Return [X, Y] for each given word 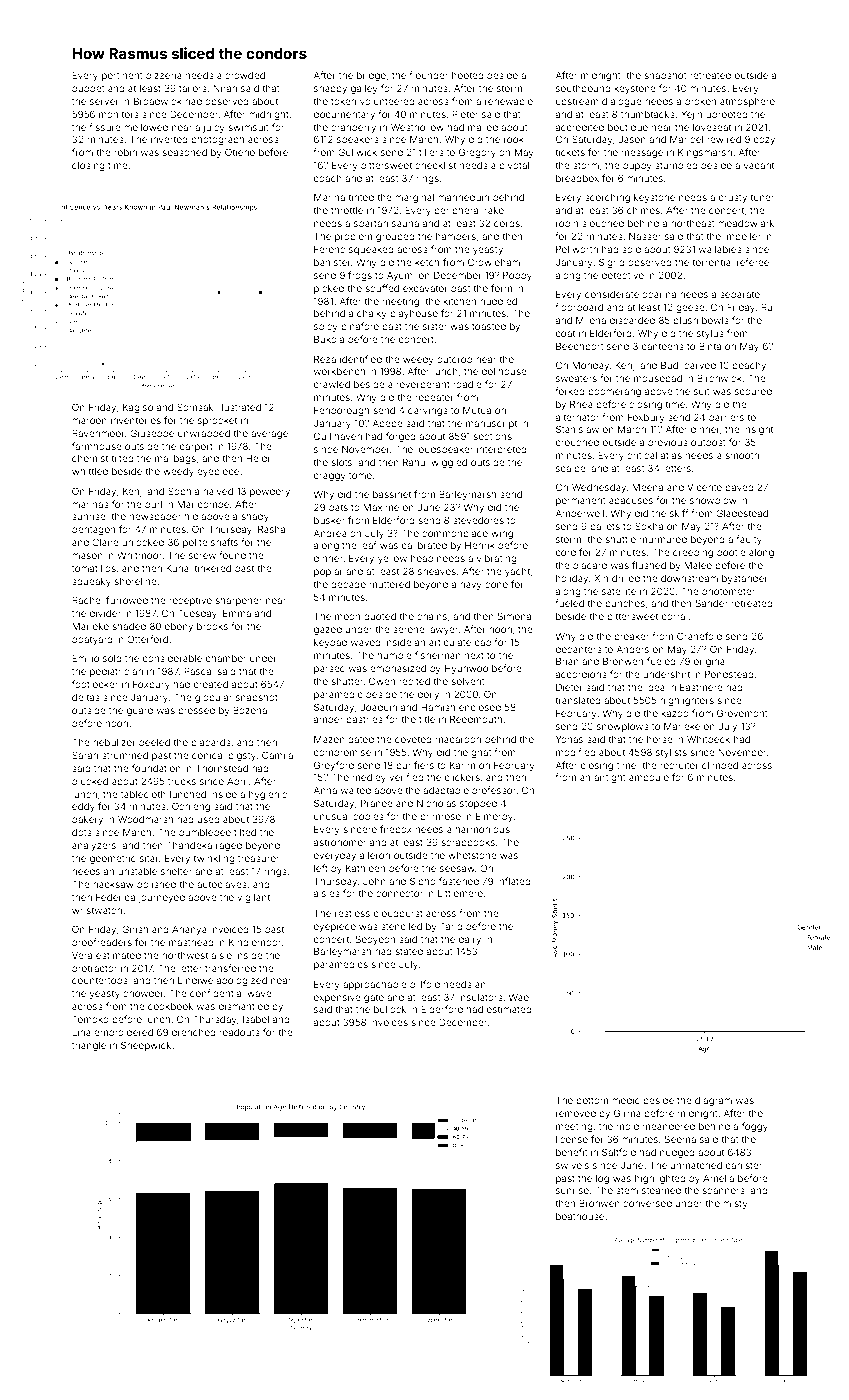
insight [758, 430]
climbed [720, 765]
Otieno [240, 152]
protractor [94, 969]
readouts [240, 1032]
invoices [389, 1022]
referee [753, 262]
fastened [459, 881]
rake [494, 210]
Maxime [381, 507]
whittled [90, 471]
